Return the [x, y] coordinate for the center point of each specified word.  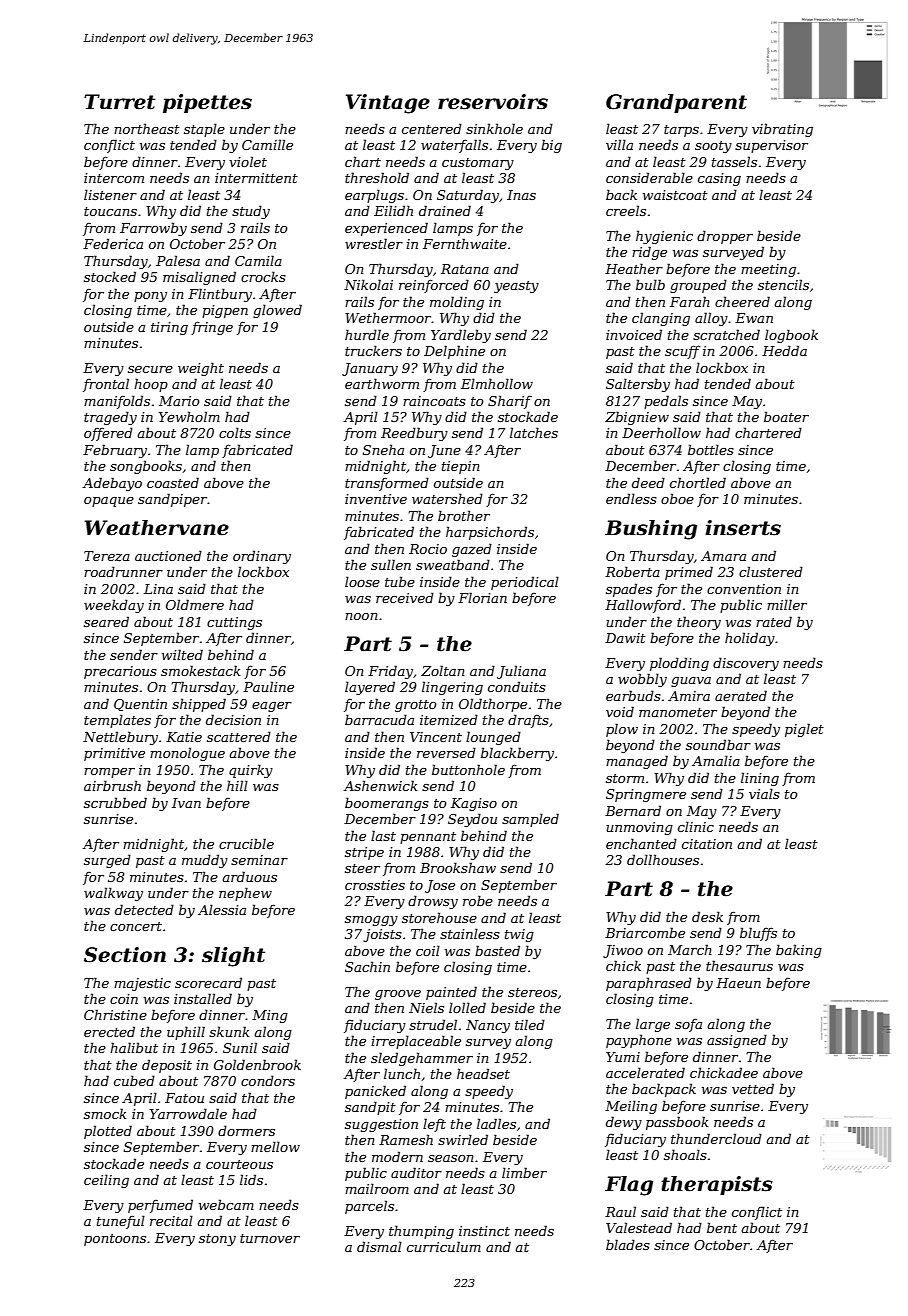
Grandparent [676, 103]
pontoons [115, 1240]
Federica [113, 243]
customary [478, 164]
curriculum [444, 1246]
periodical [525, 583]
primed [689, 573]
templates [117, 721]
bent [722, 1227]
